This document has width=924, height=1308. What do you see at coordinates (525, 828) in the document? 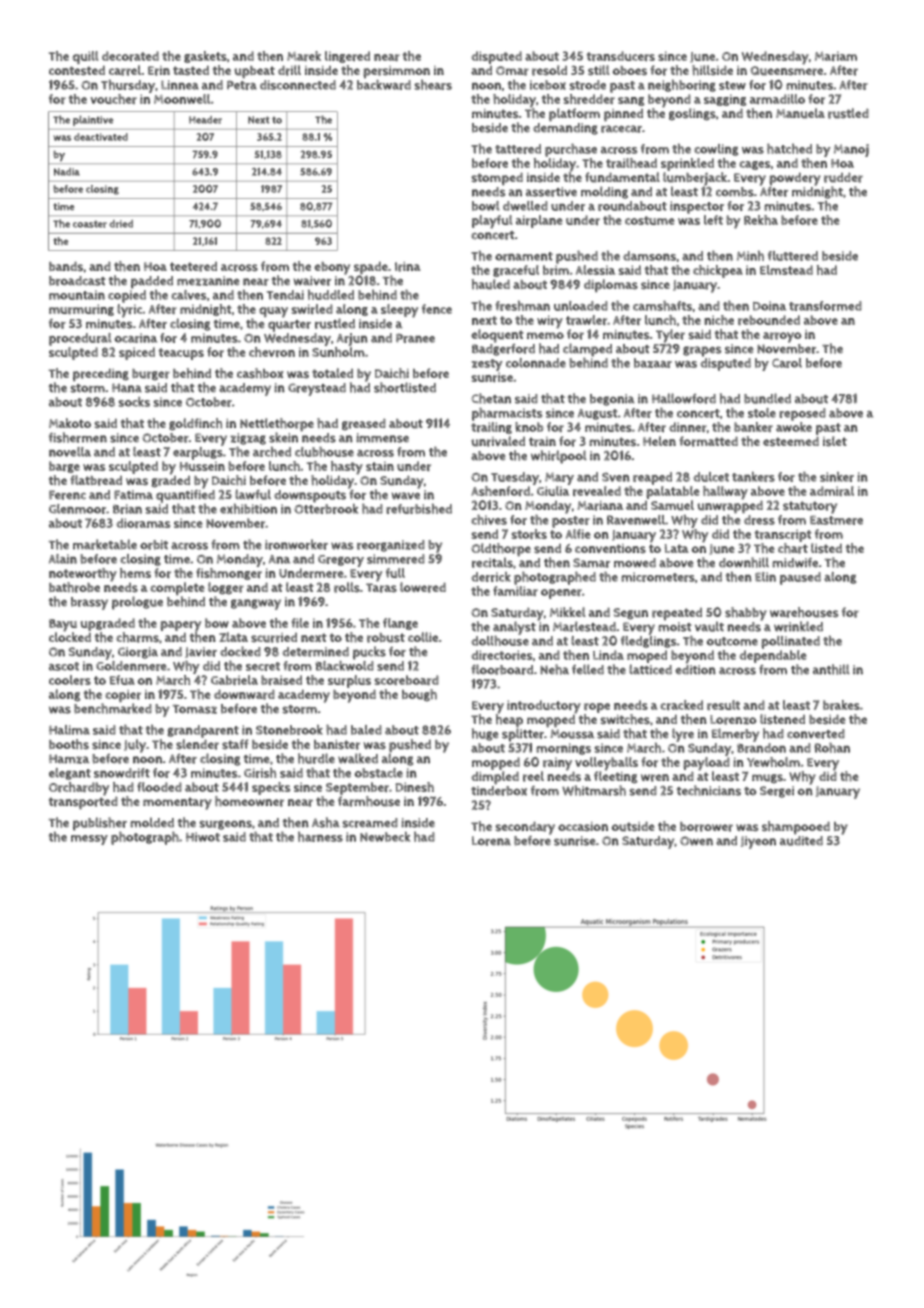
I see `secondary` at bounding box center [525, 828].
